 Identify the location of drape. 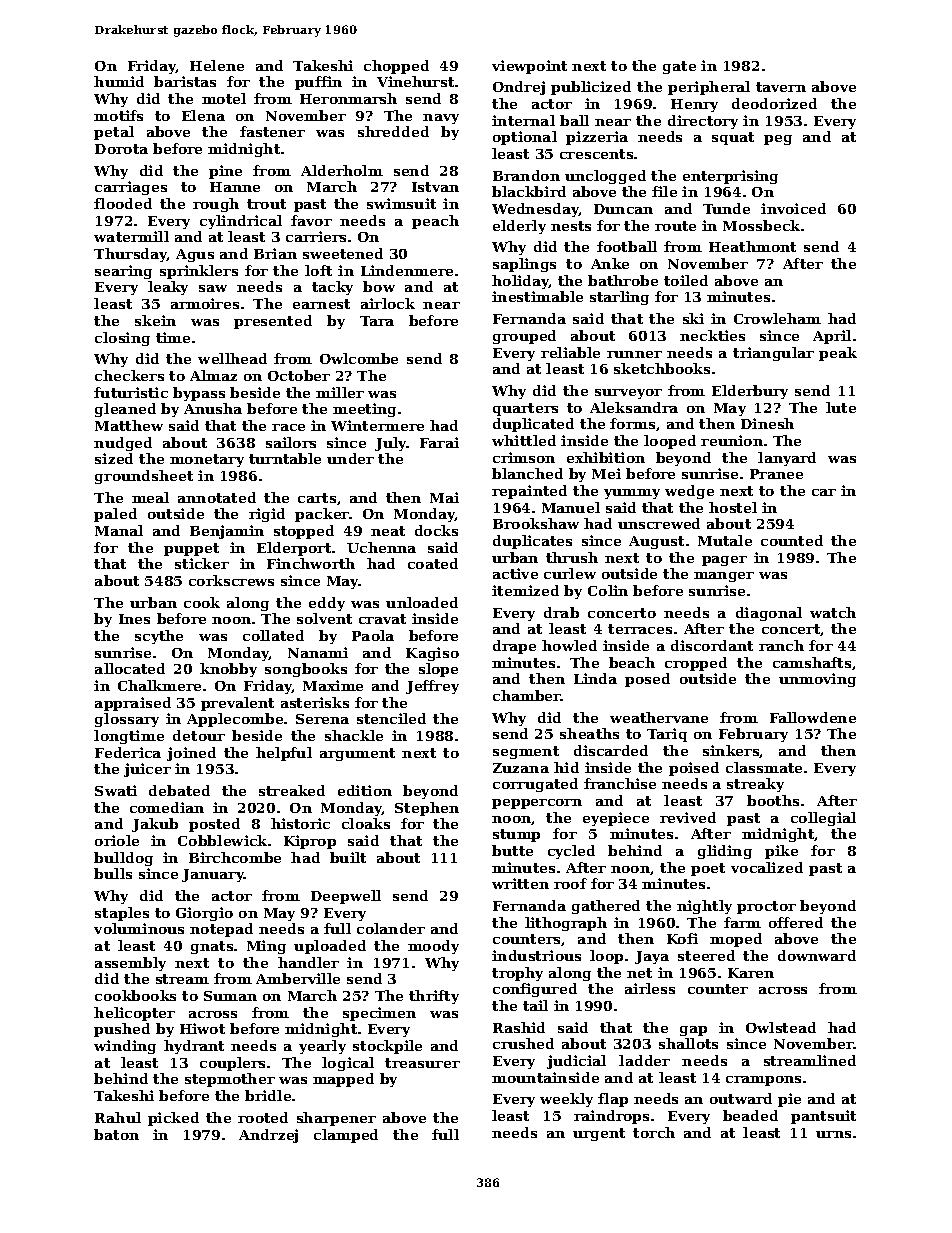
(514, 647).
